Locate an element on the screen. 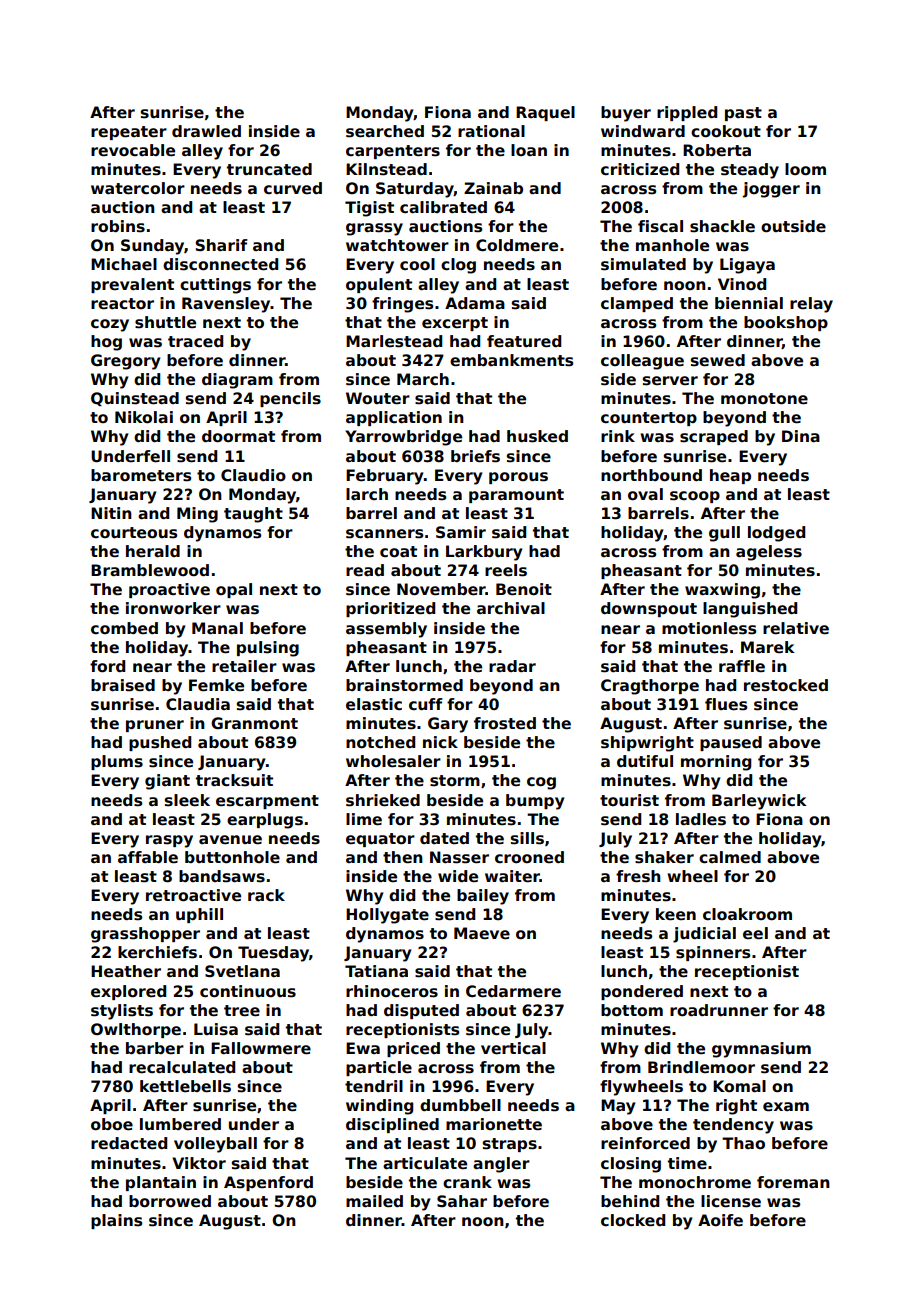 This screenshot has height=1308, width=924. past is located at coordinates (743, 114).
